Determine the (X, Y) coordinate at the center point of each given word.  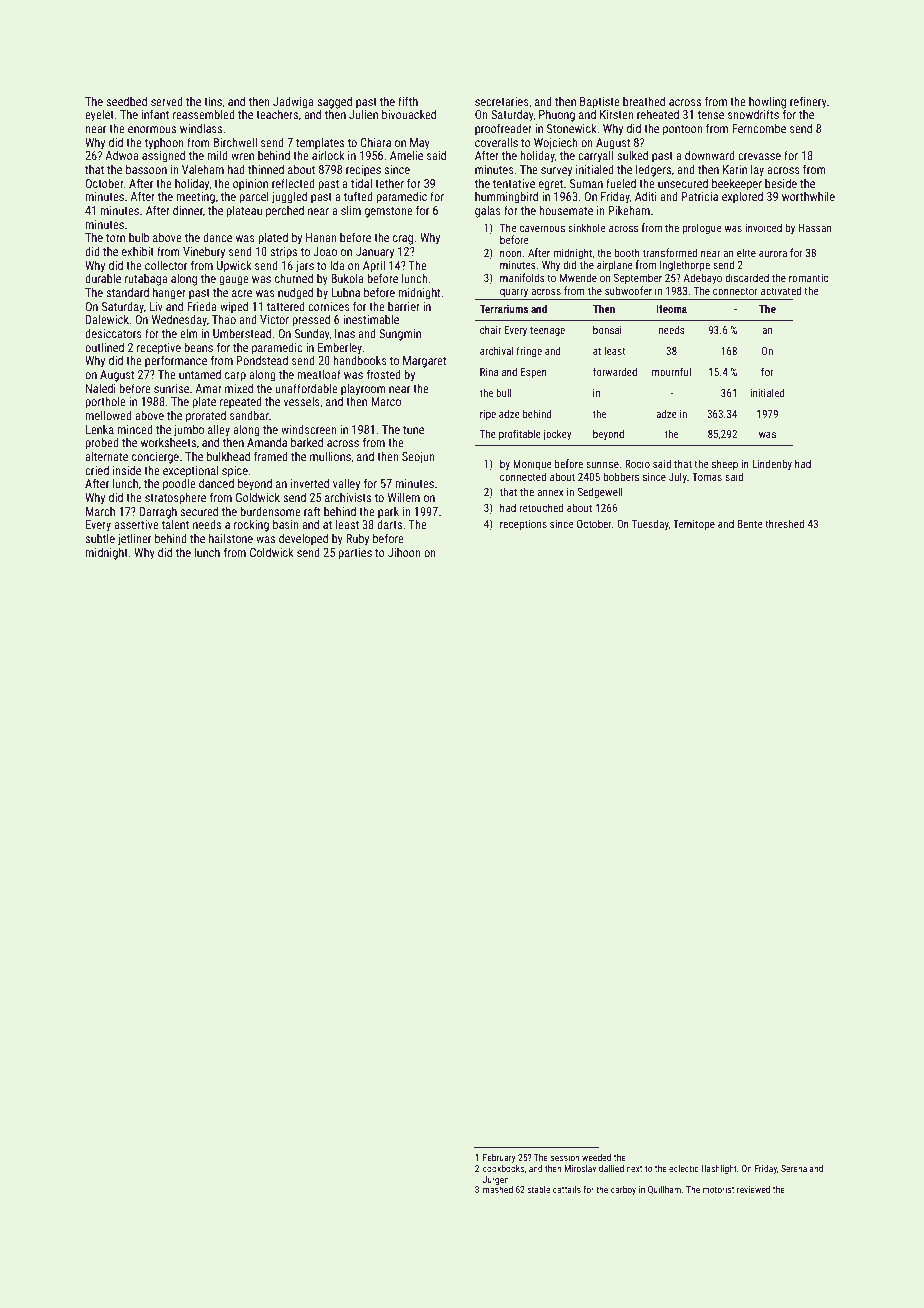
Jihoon (404, 552)
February (499, 1158)
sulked (632, 155)
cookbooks (503, 1168)
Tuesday (650, 525)
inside (127, 470)
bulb (139, 237)
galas (488, 212)
